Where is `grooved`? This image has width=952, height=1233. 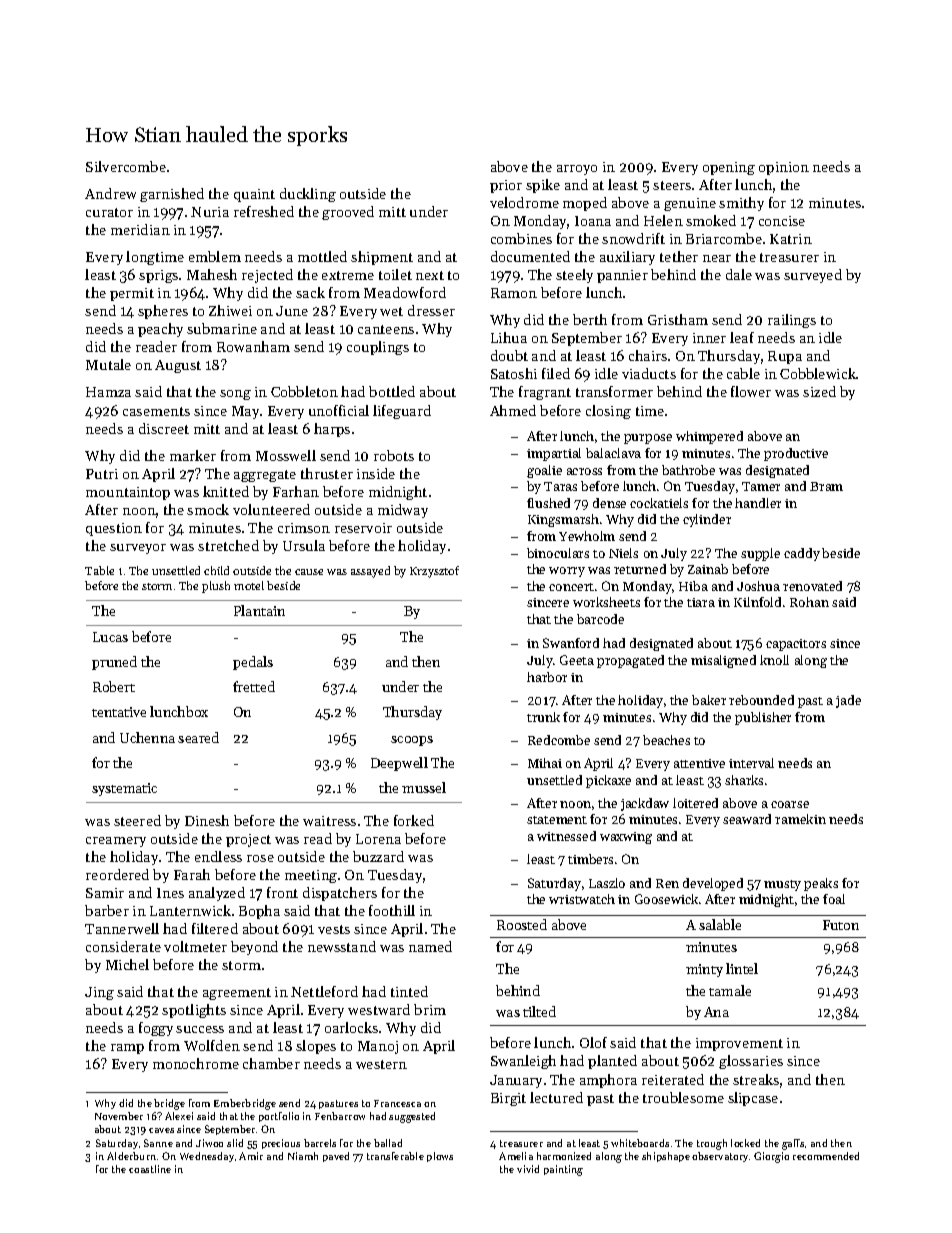
grooved is located at coordinates (348, 213).
